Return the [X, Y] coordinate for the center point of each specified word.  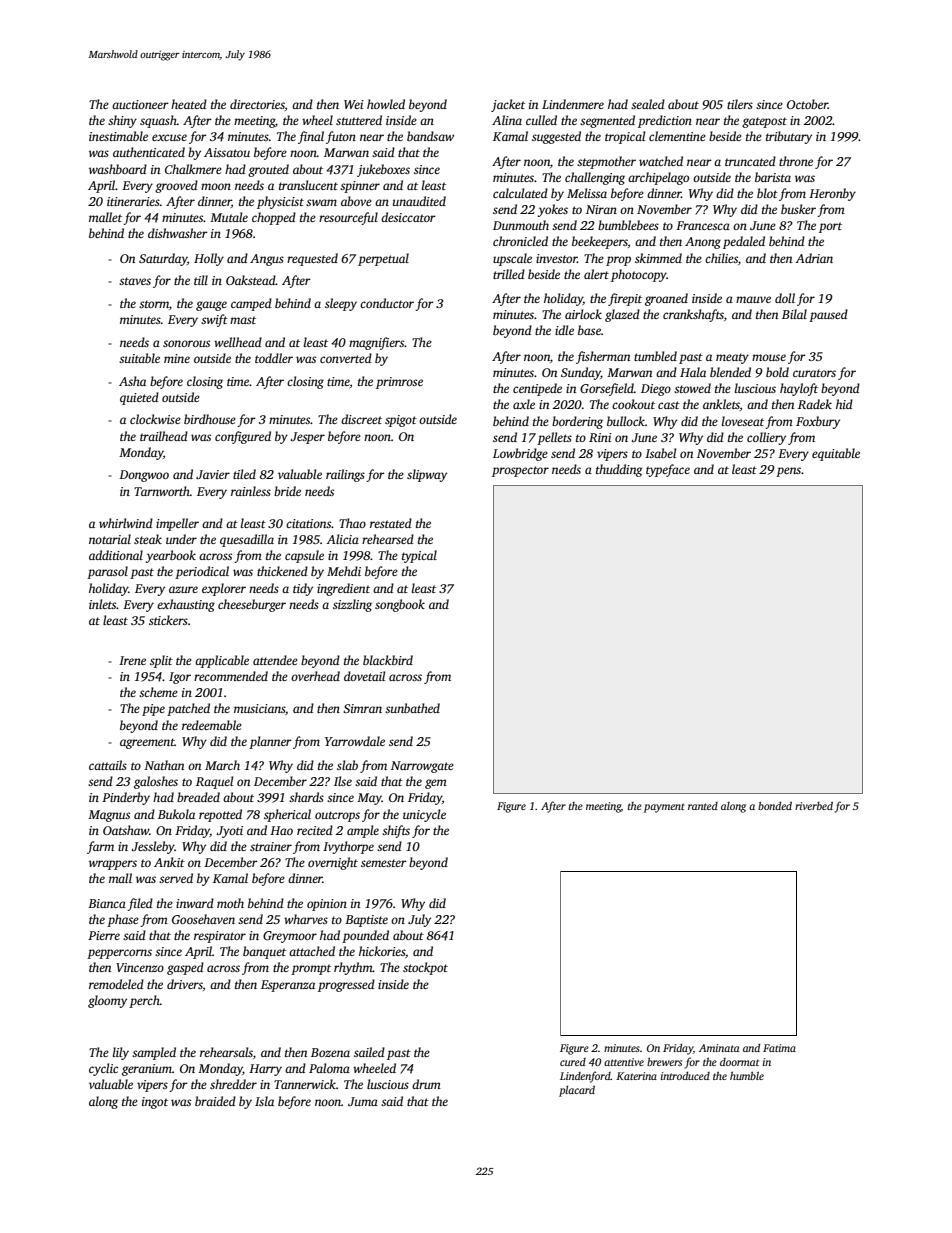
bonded [775, 806]
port [830, 227]
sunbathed [412, 708]
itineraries [133, 201]
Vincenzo [140, 967]
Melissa [587, 193]
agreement [147, 743]
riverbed [814, 806]
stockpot [425, 968]
